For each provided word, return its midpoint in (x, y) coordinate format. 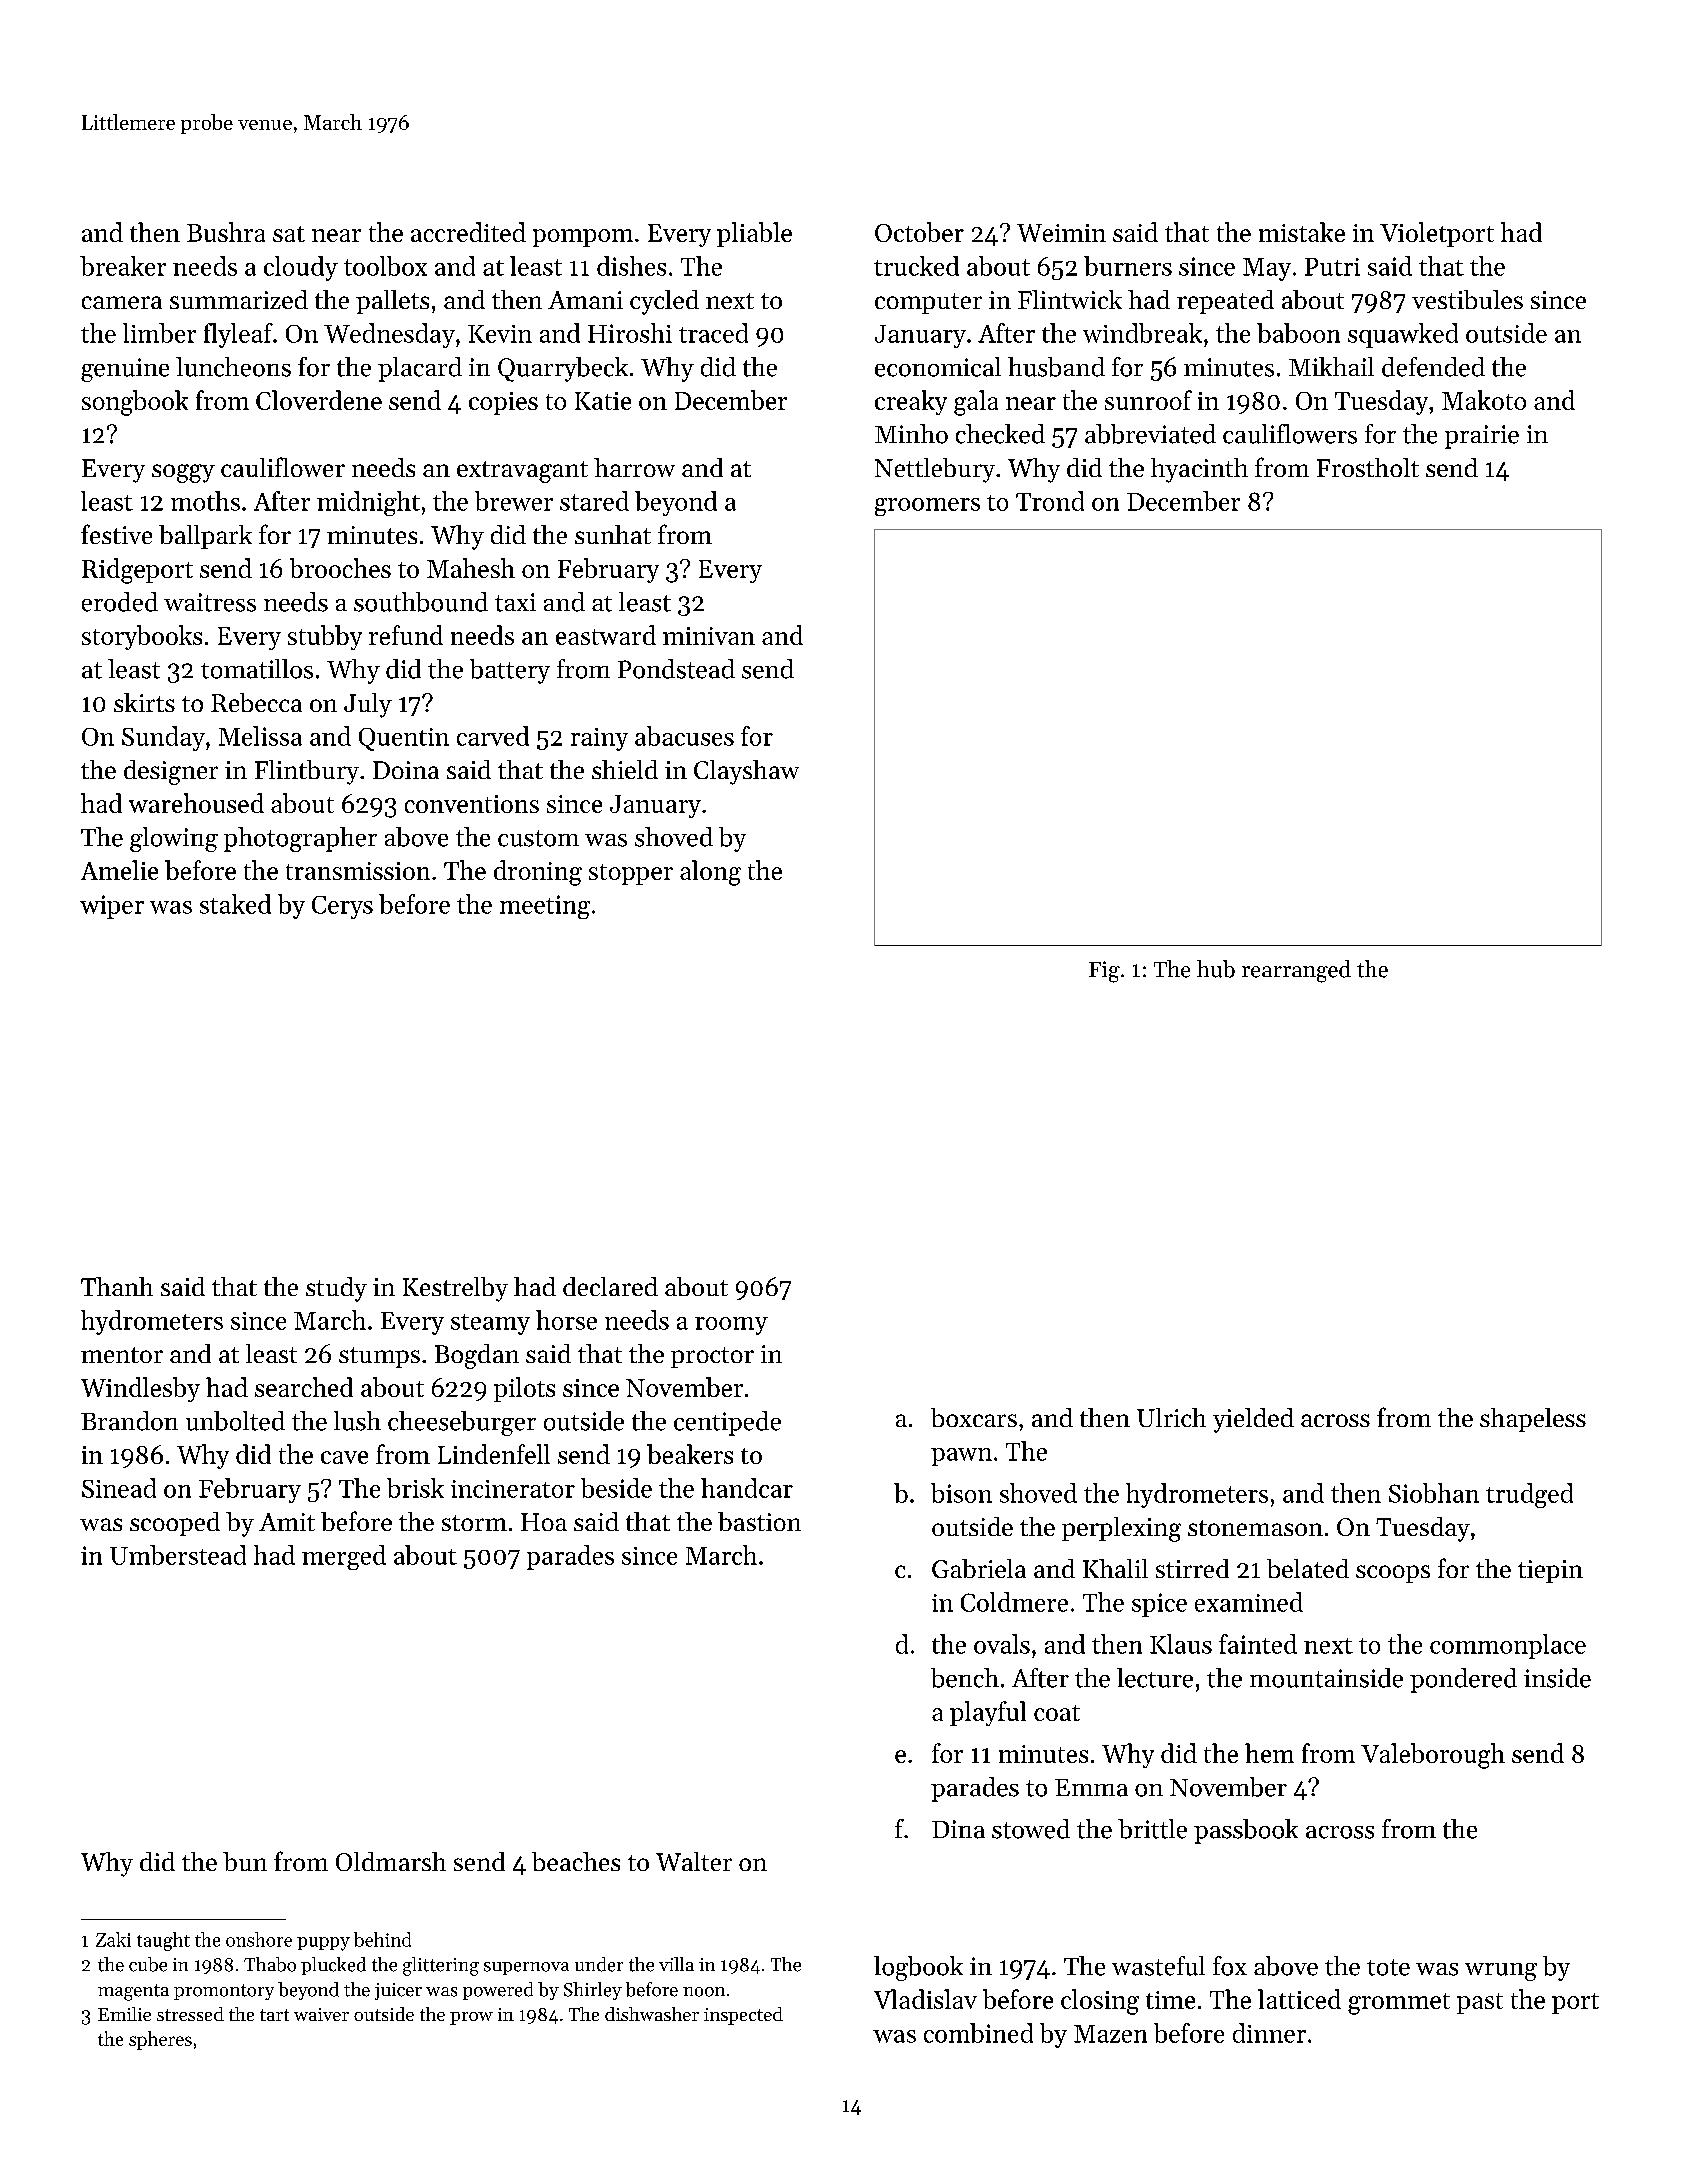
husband (1056, 367)
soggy (183, 473)
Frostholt (1368, 467)
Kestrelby (455, 1289)
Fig (1104, 972)
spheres (160, 2040)
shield (625, 769)
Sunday (163, 738)
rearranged (1296, 971)
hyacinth (1199, 470)
